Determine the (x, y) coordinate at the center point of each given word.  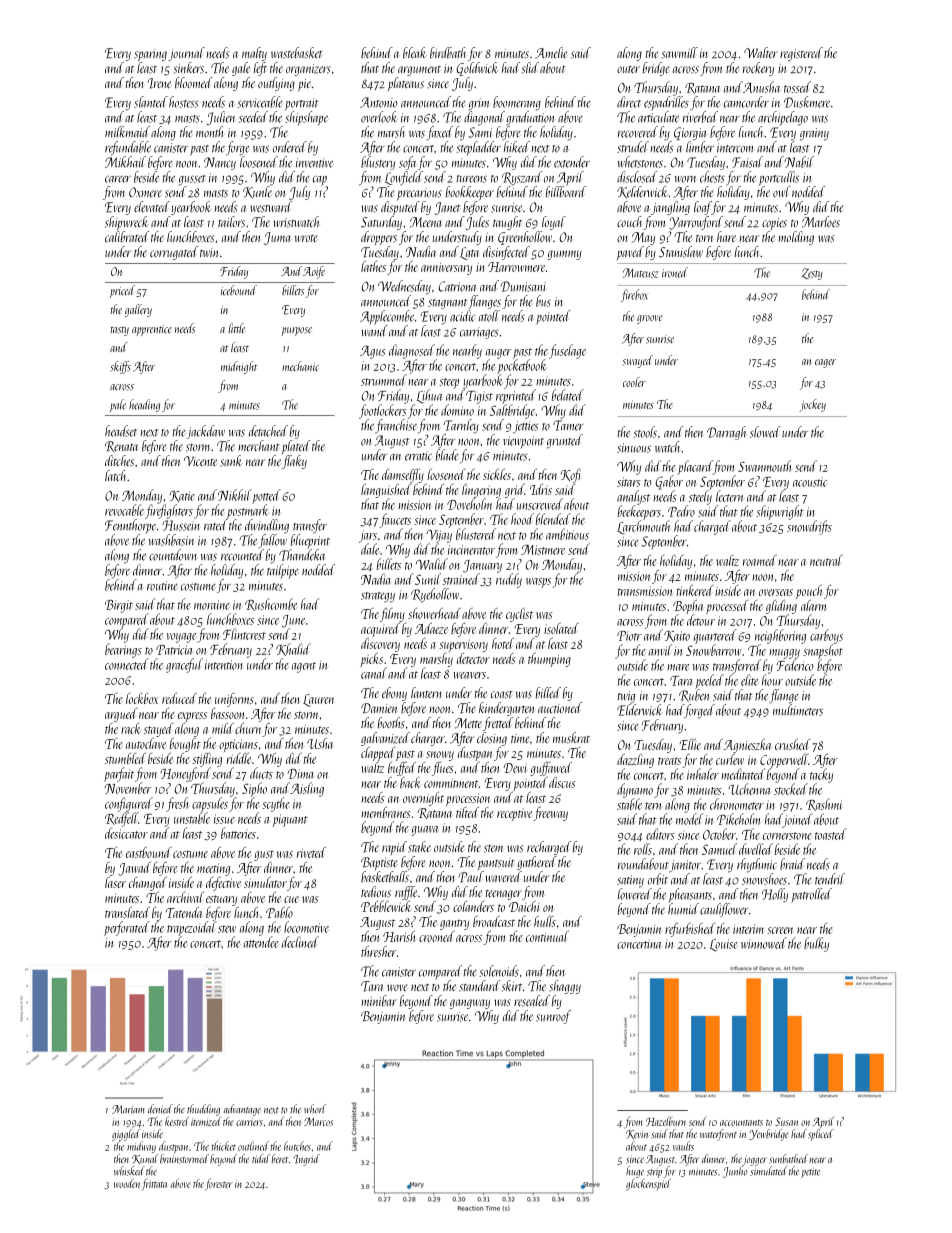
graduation (530, 118)
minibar (379, 1001)
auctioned (560, 707)
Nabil (799, 162)
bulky (816, 944)
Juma (277, 238)
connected (127, 664)
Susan (786, 1121)
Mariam (128, 1109)
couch (629, 221)
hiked (517, 147)
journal (186, 54)
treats (669, 761)
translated (127, 912)
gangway (470, 1004)
